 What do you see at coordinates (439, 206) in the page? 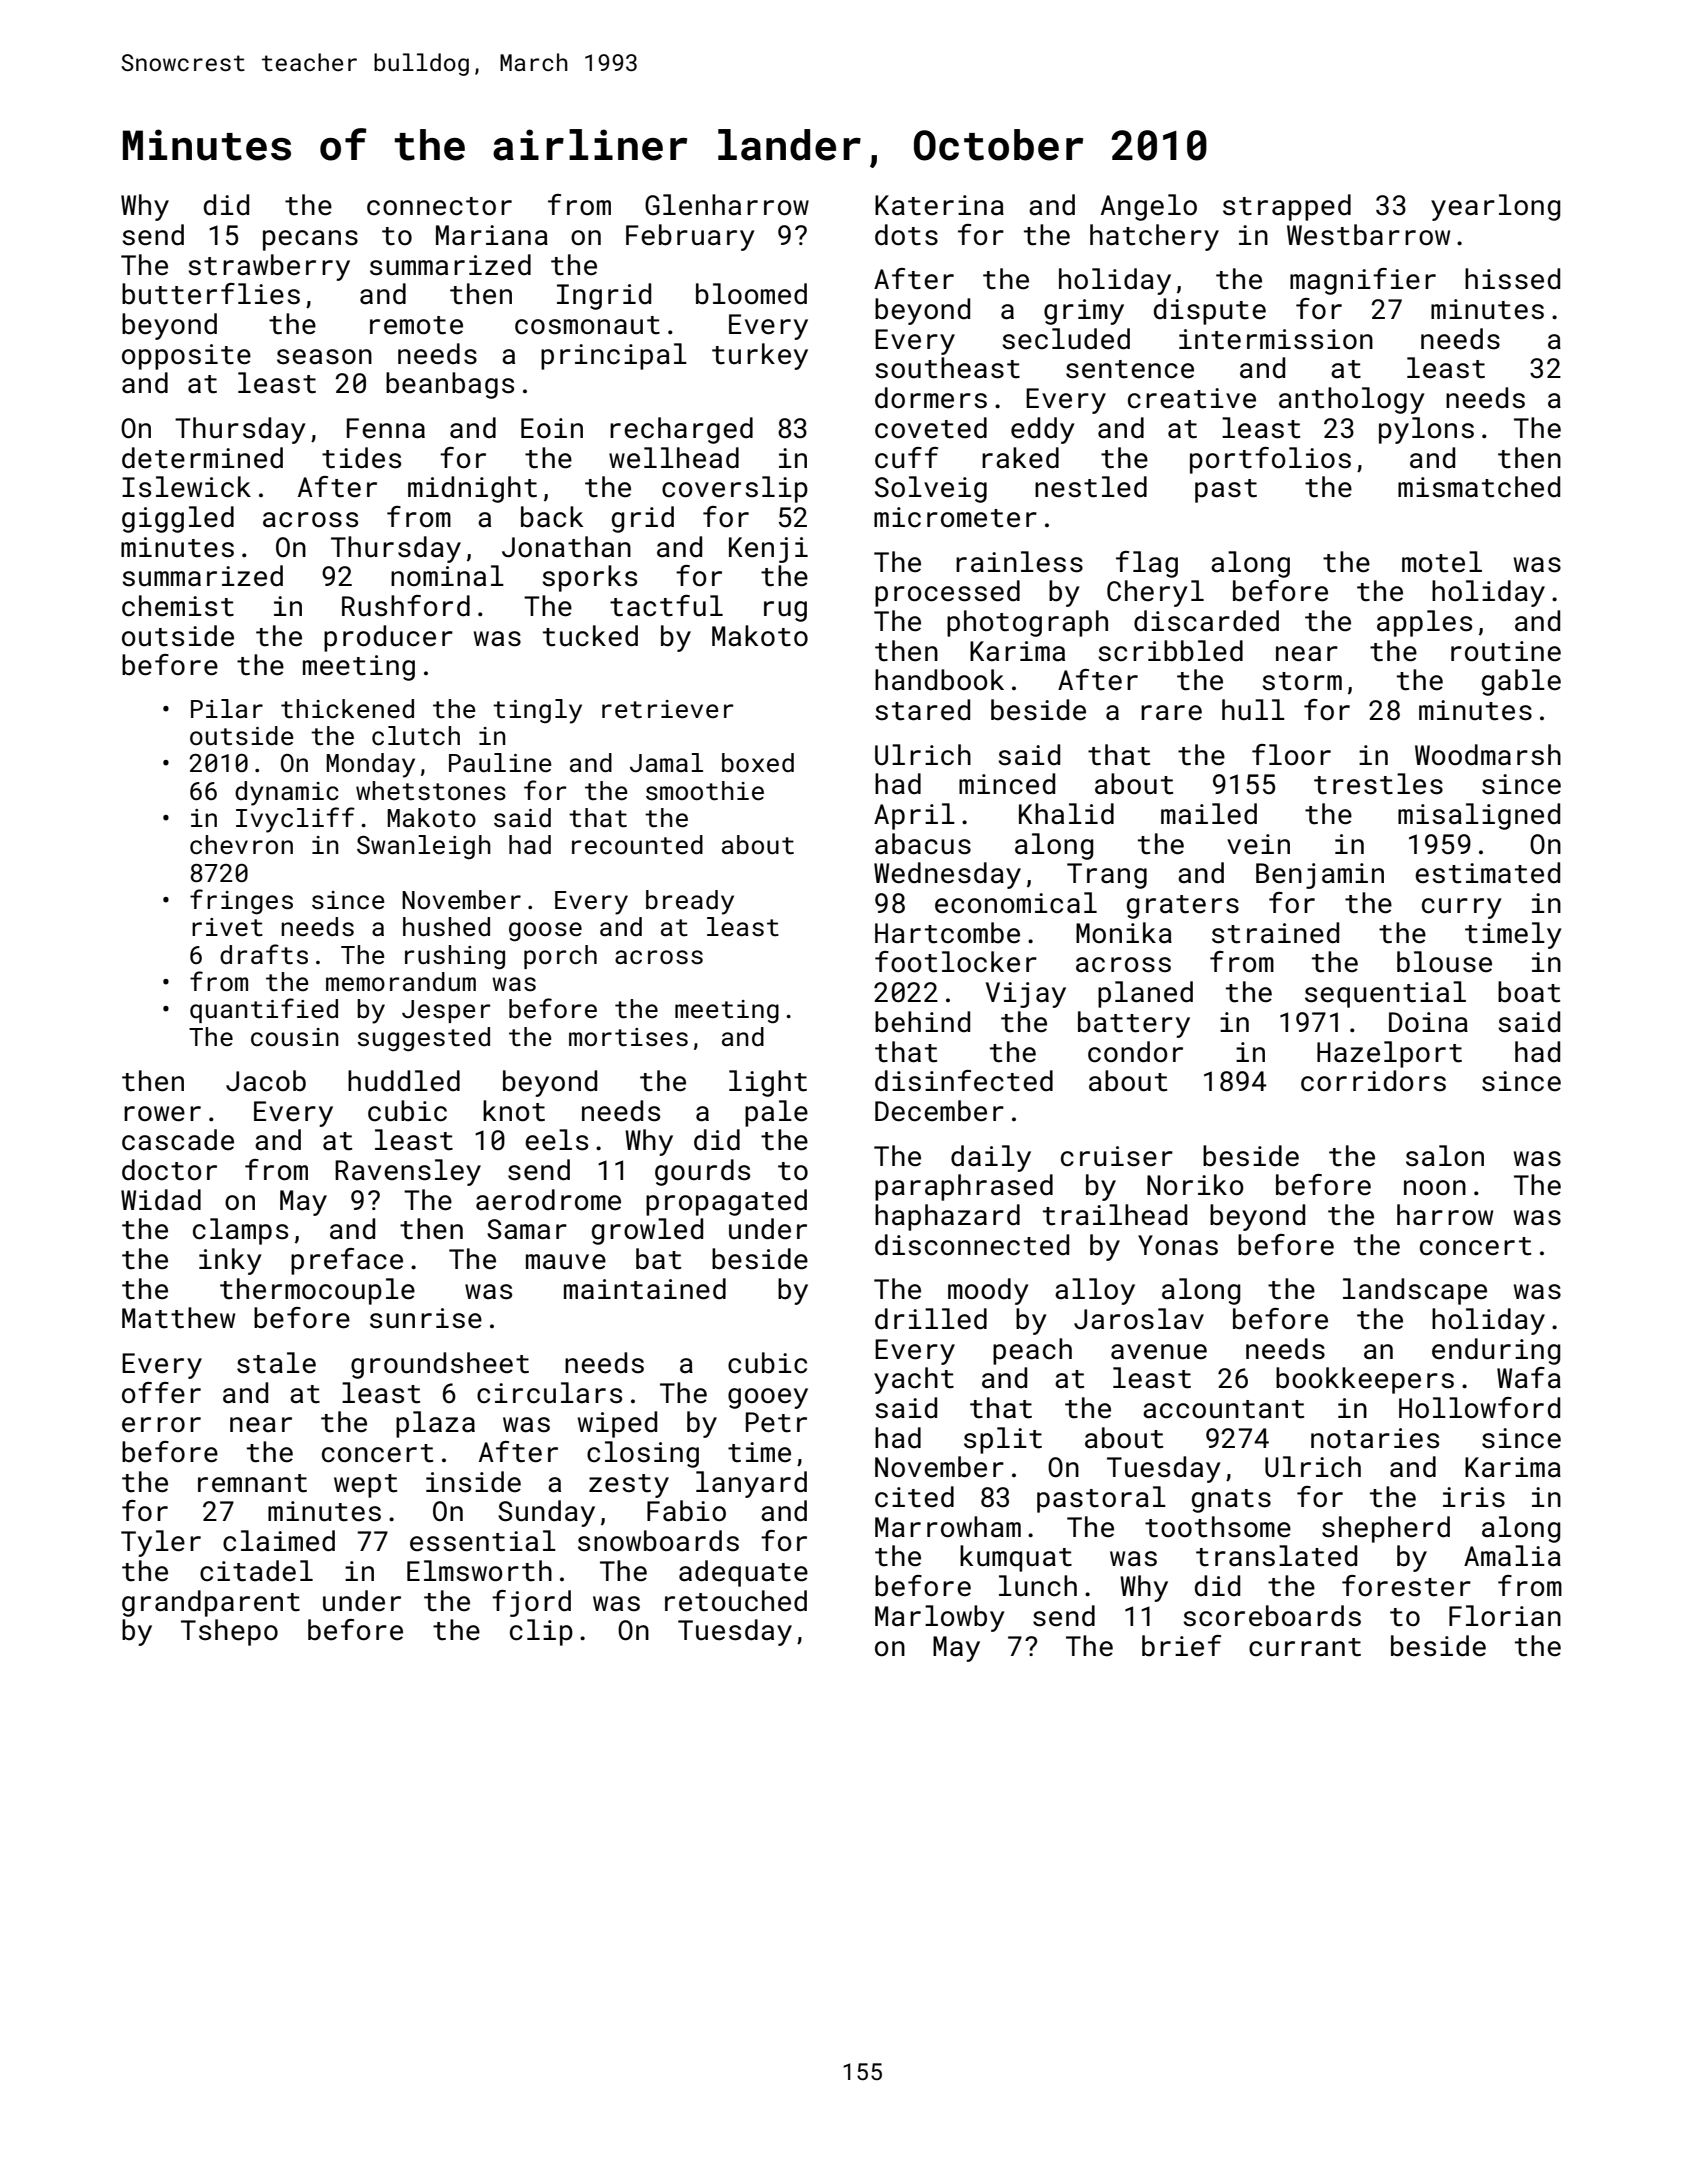
I see `connector` at bounding box center [439, 206].
